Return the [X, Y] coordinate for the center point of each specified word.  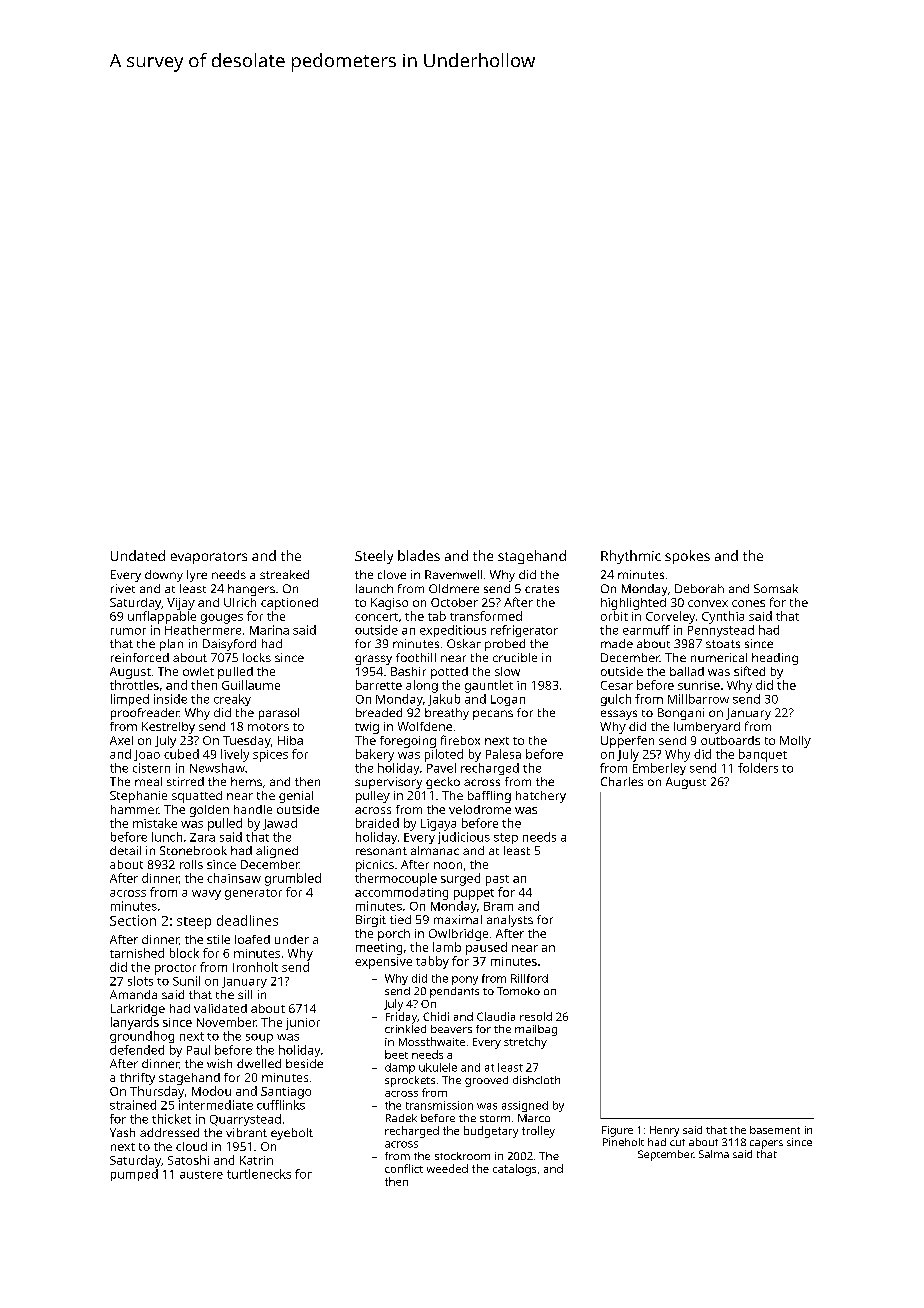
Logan [508, 700]
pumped [134, 1175]
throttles [134, 685]
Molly [795, 742]
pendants [454, 992]
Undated [138, 555]
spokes [687, 557]
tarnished [137, 953]
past [497, 880]
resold [536, 1016]
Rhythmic [631, 557]
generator [253, 894]
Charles [622, 781]
